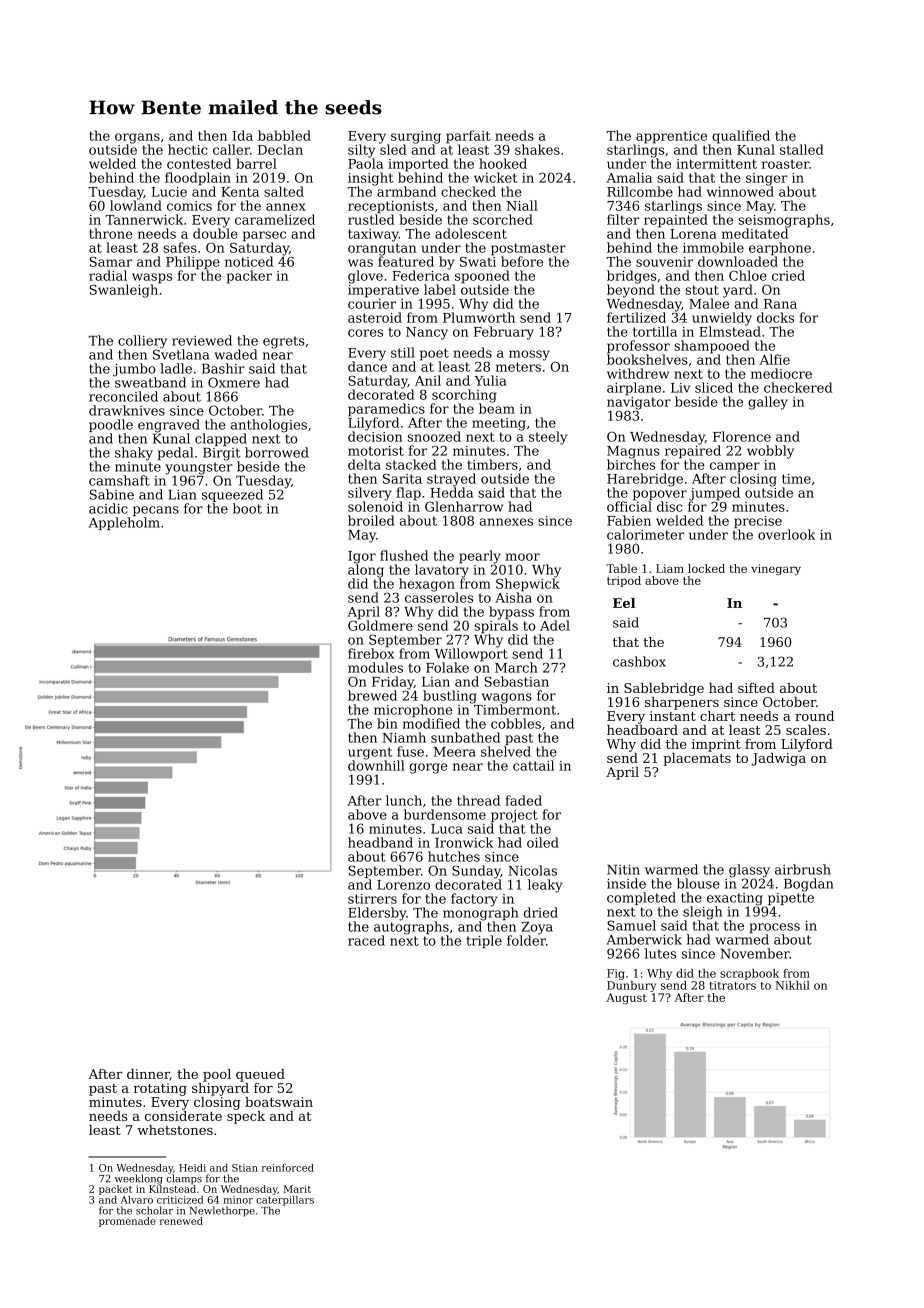 This page has height=1308, width=924. What do you see at coordinates (798, 387) in the page?
I see `checkered` at bounding box center [798, 387].
